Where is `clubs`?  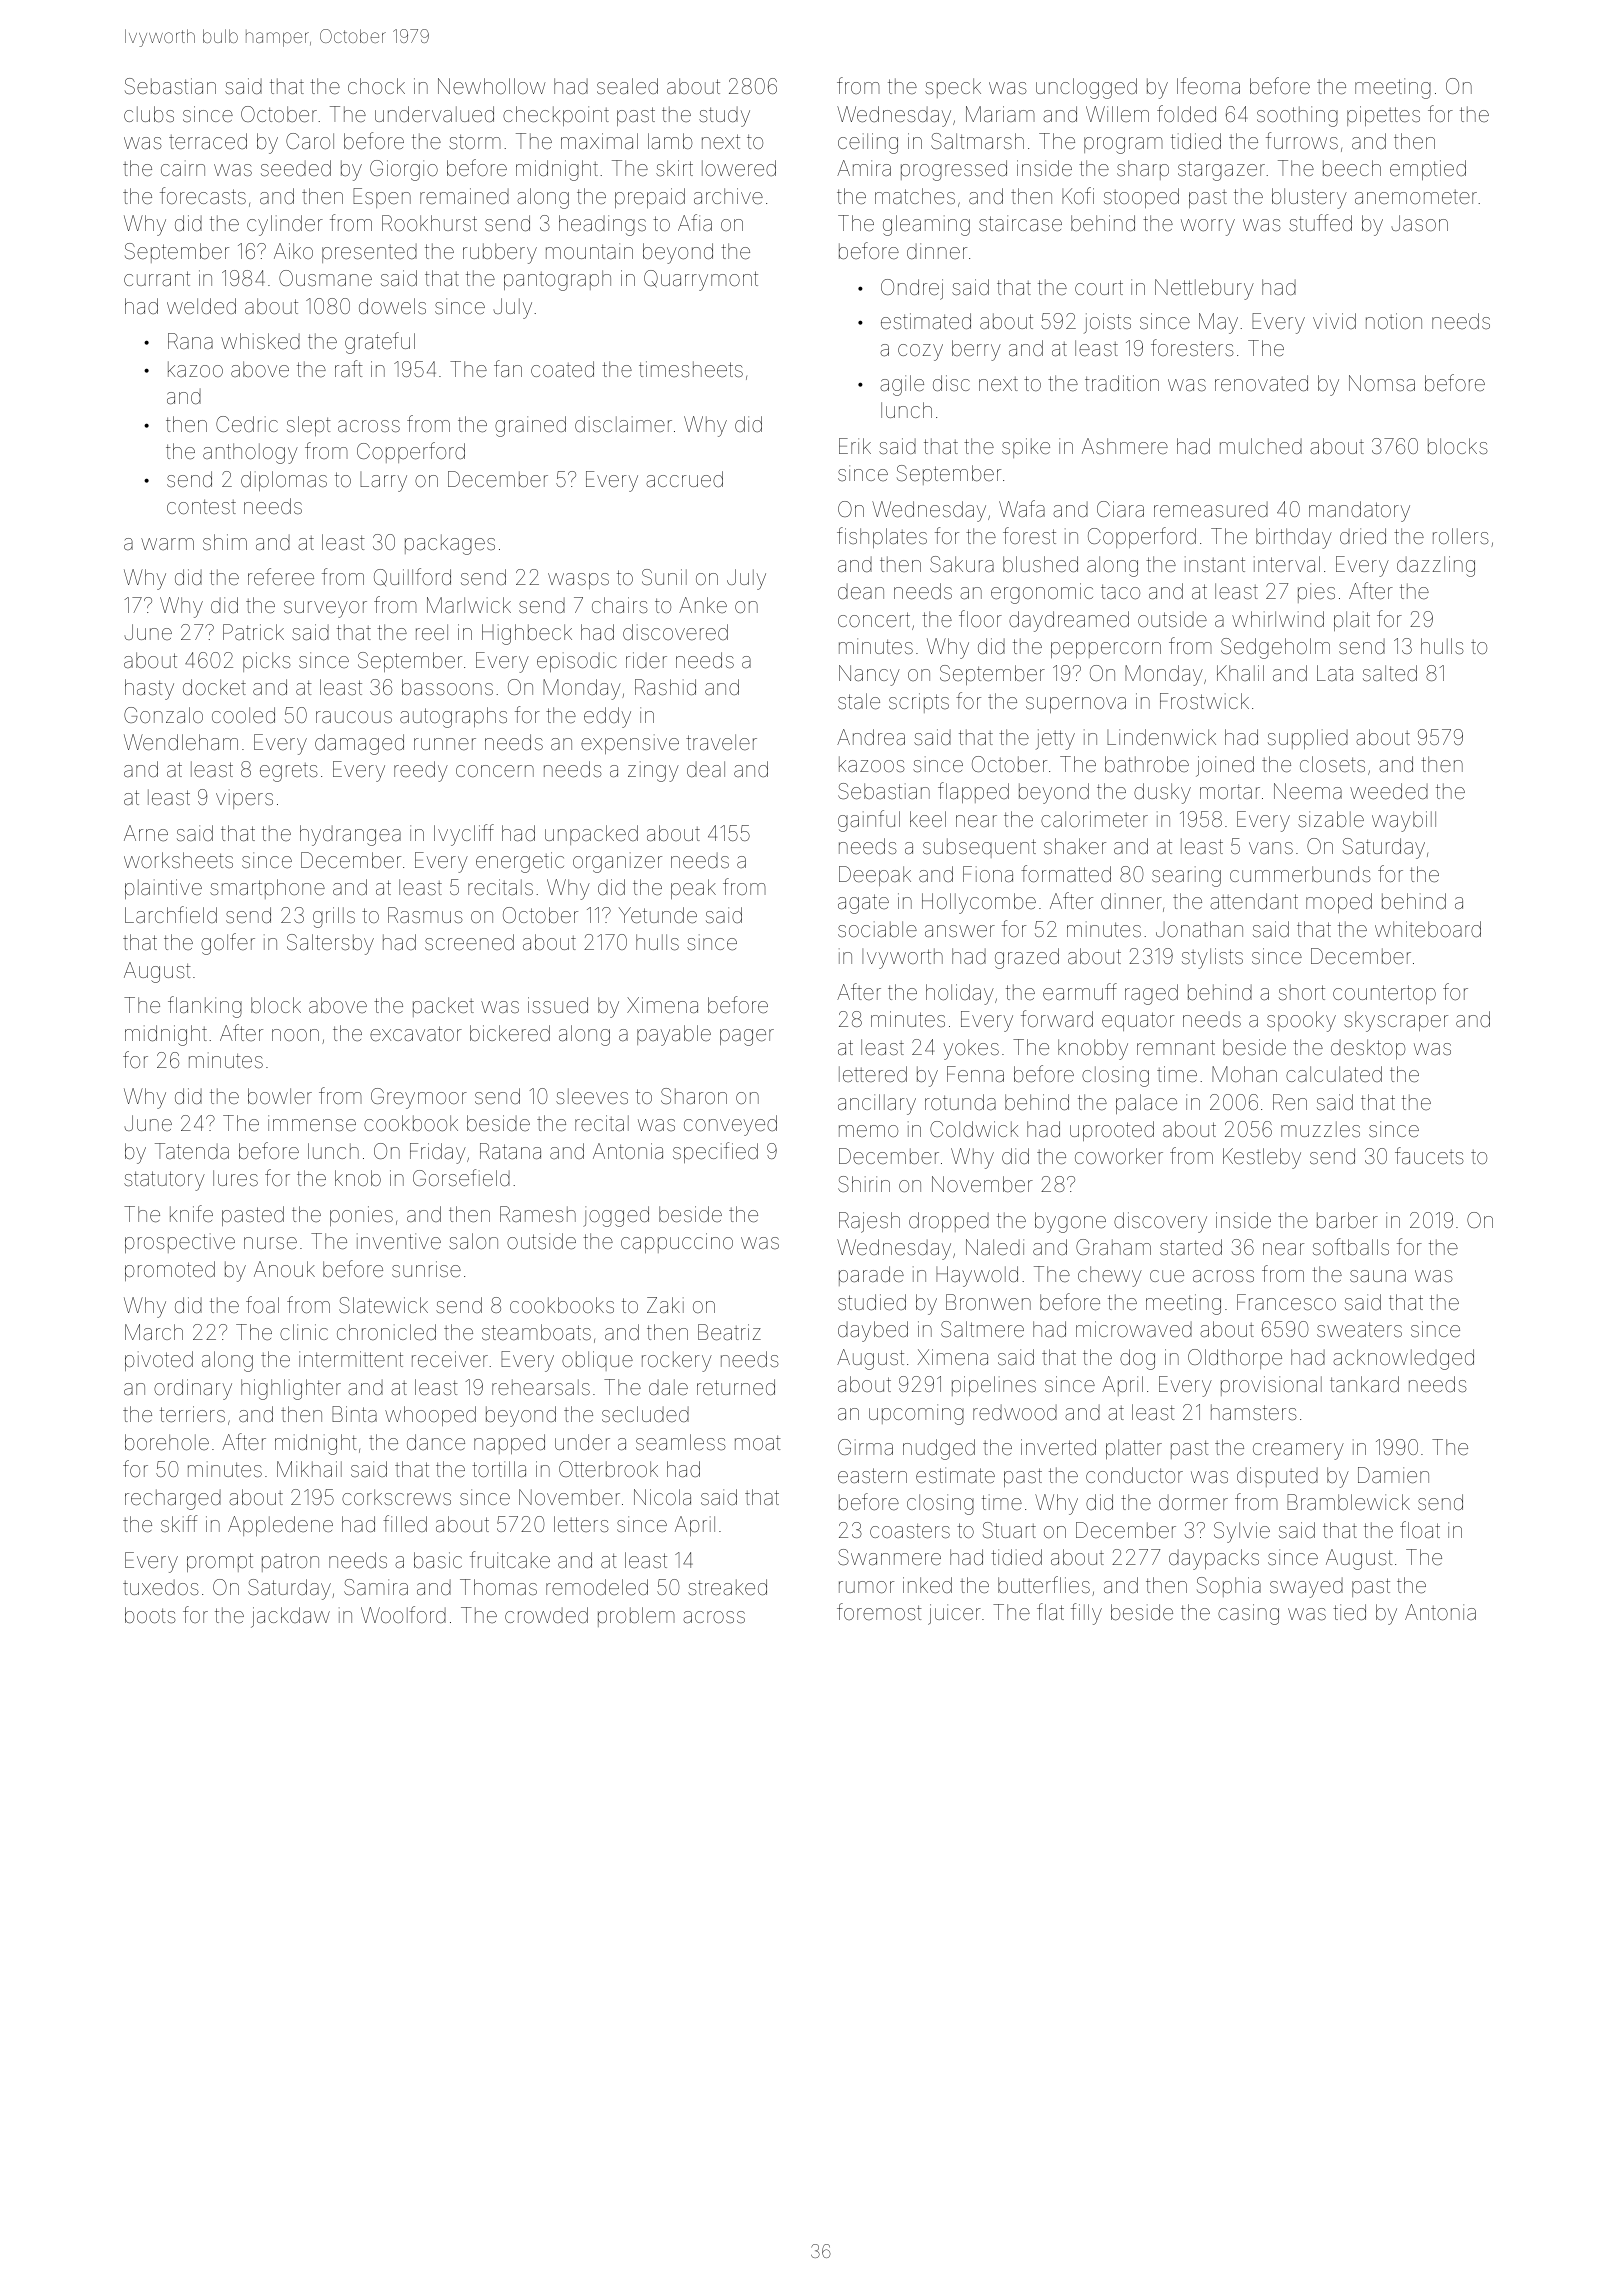 clubs is located at coordinates (149, 114).
